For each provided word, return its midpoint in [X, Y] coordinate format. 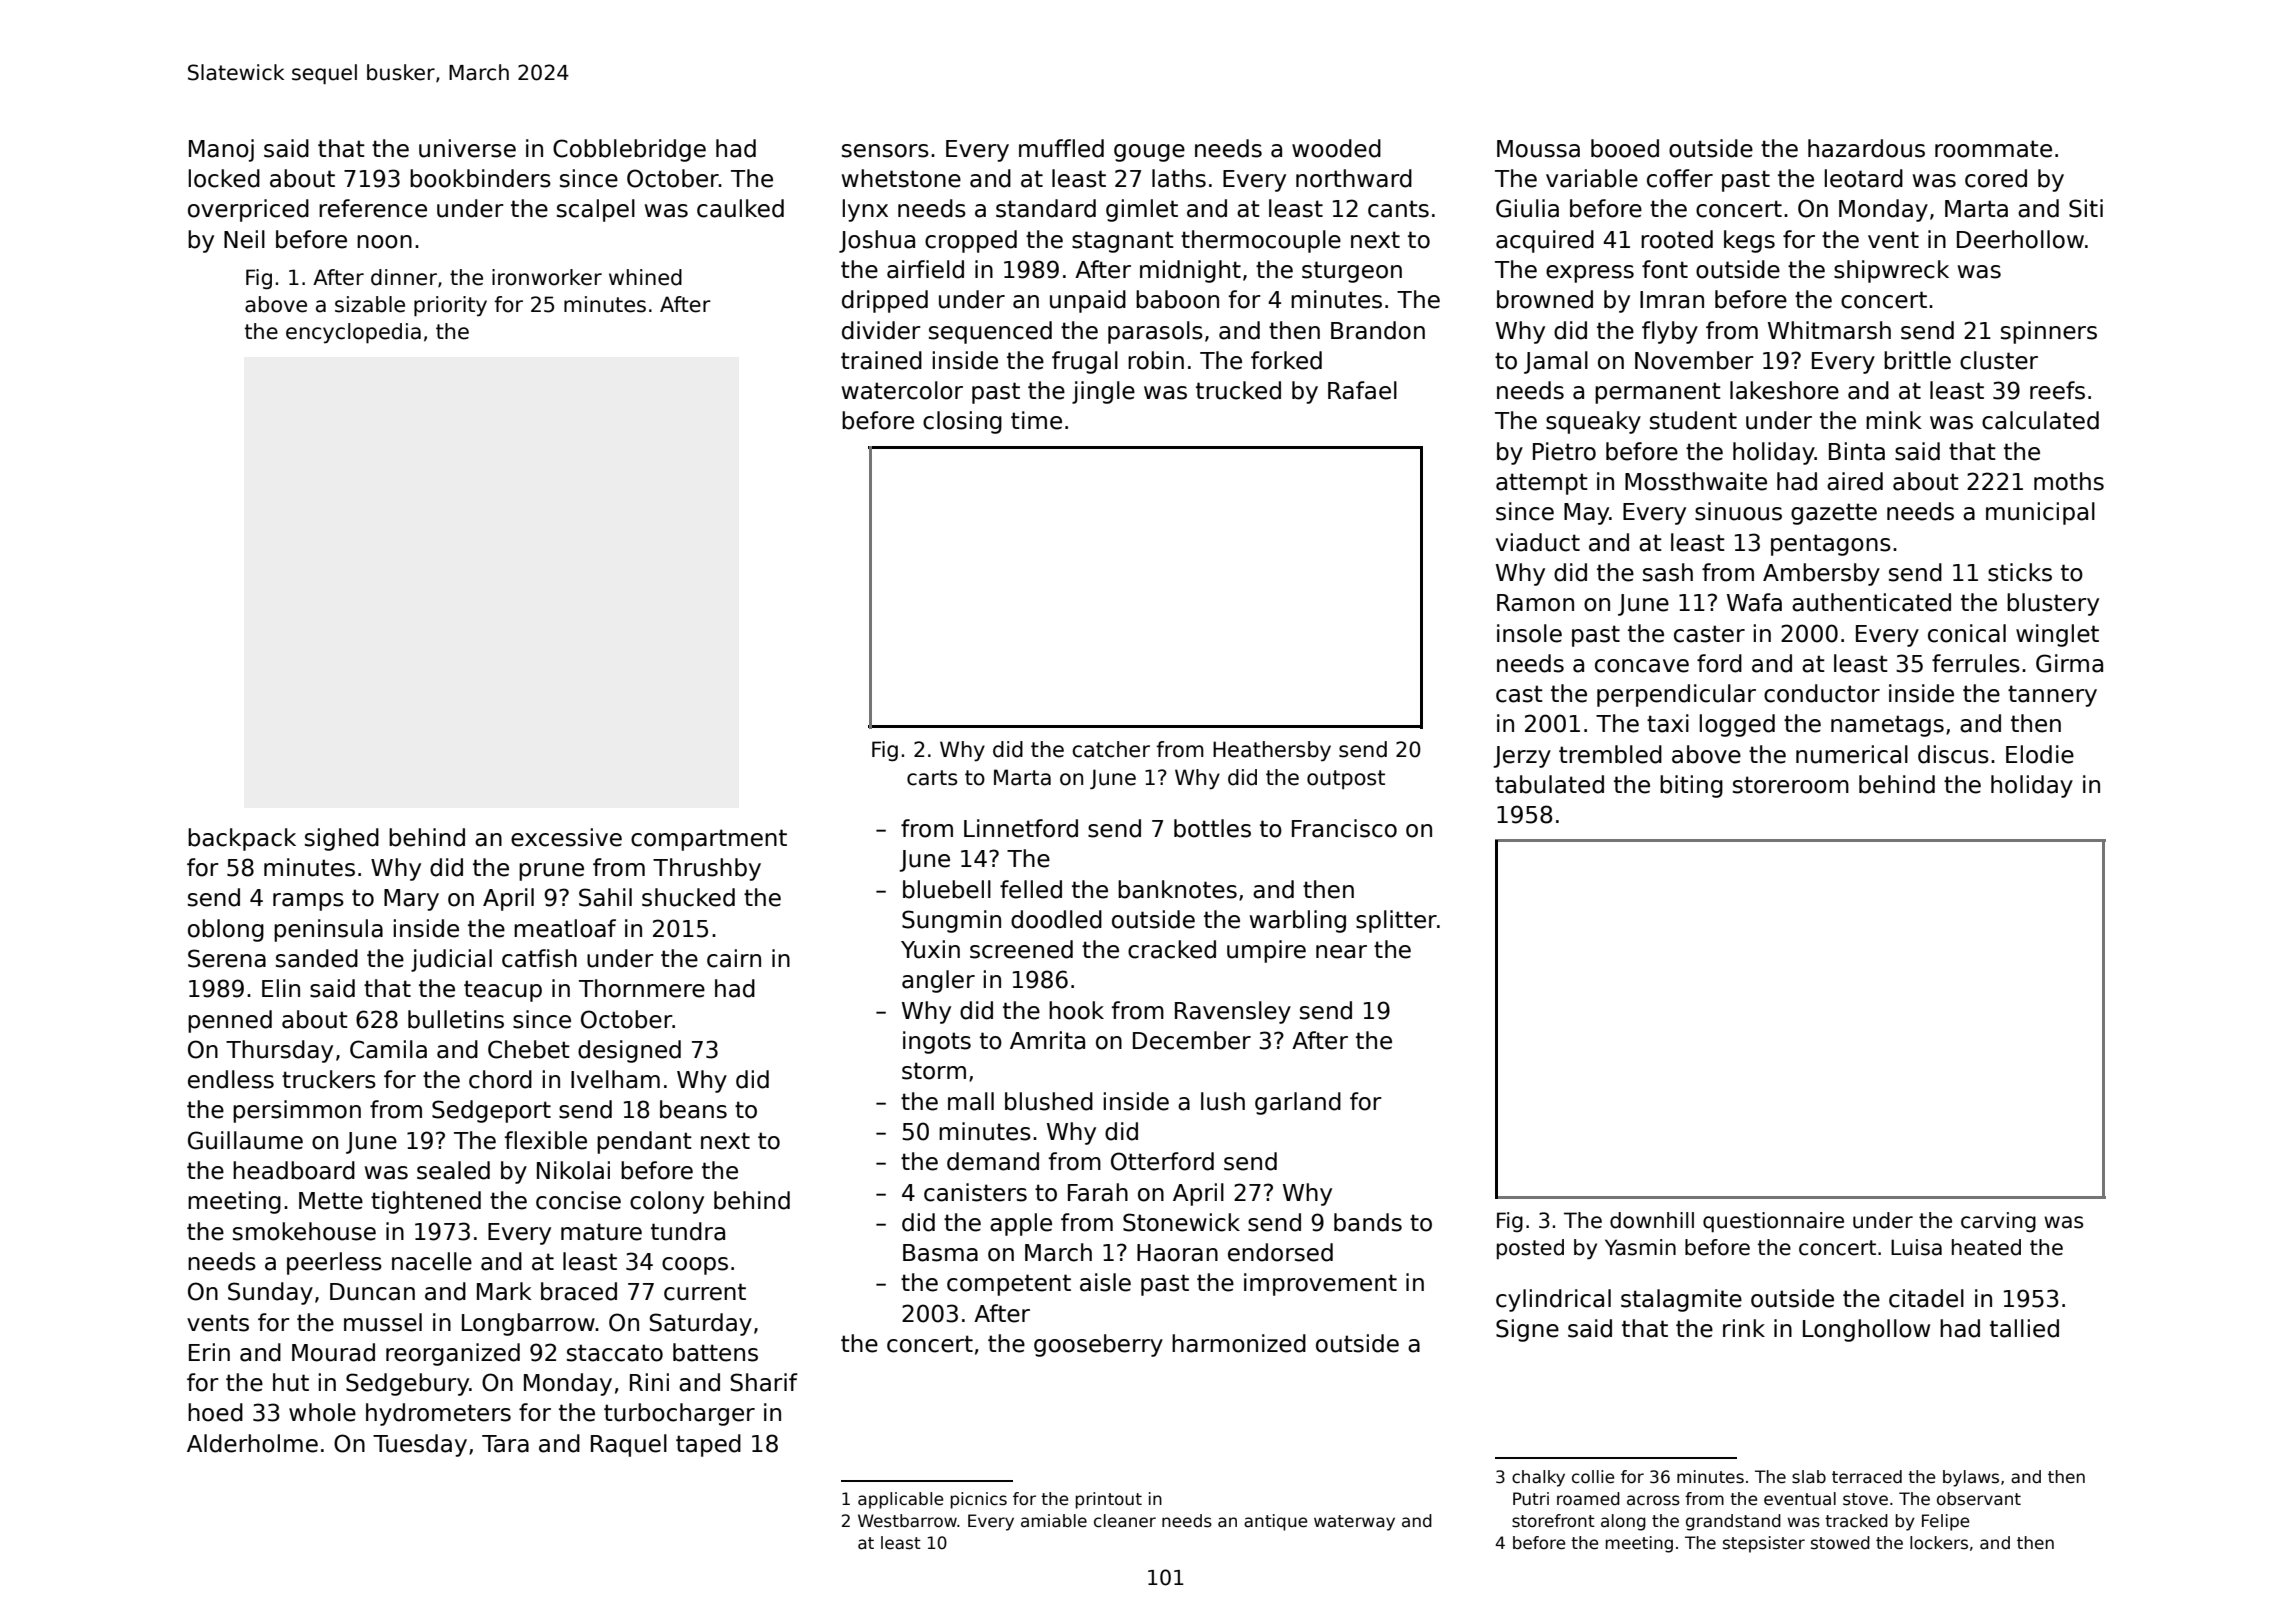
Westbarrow [907, 1521]
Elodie [2040, 754]
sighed [342, 839]
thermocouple [1261, 241]
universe [467, 148]
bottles [1212, 828]
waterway [1354, 1523]
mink [1894, 420]
